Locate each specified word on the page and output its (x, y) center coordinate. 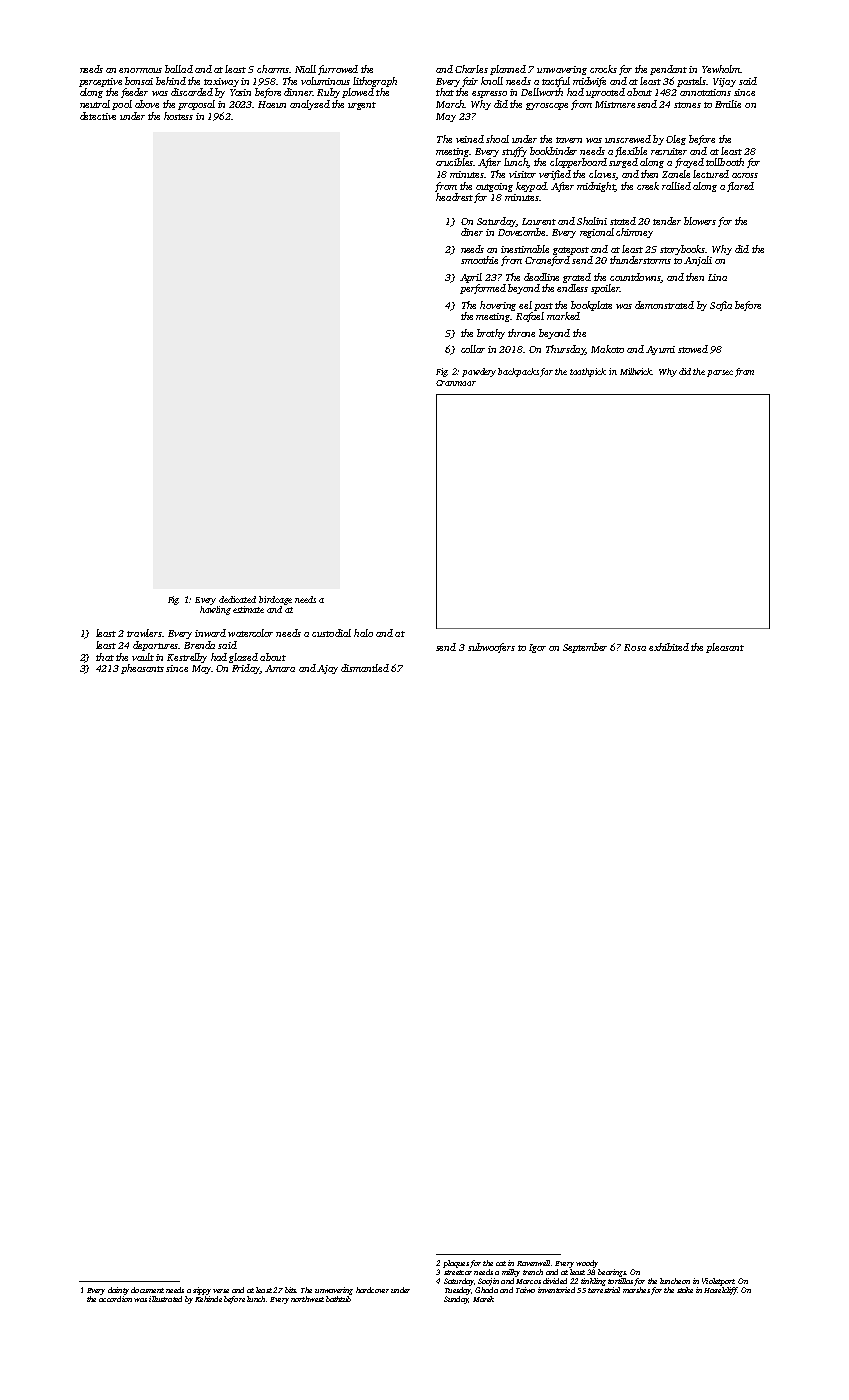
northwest (307, 1299)
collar (473, 349)
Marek (483, 1299)
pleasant (725, 648)
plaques (456, 1264)
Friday (246, 669)
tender (667, 221)
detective (98, 116)
